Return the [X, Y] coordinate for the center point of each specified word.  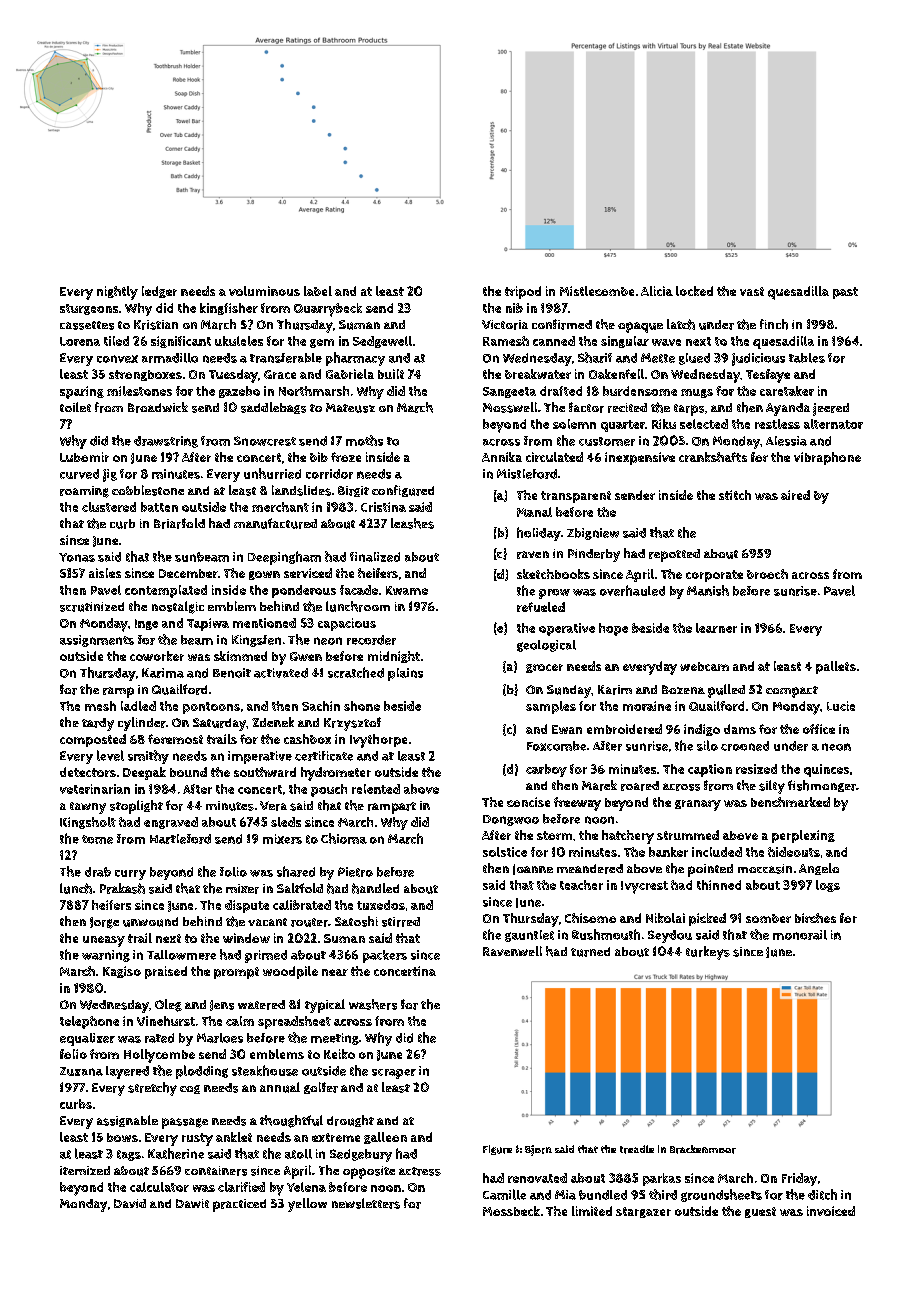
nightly [117, 293]
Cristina [383, 507]
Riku [664, 424]
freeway [577, 804]
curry [130, 875]
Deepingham [284, 558]
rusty [197, 1139]
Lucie [841, 706]
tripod [523, 292]
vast [752, 291]
